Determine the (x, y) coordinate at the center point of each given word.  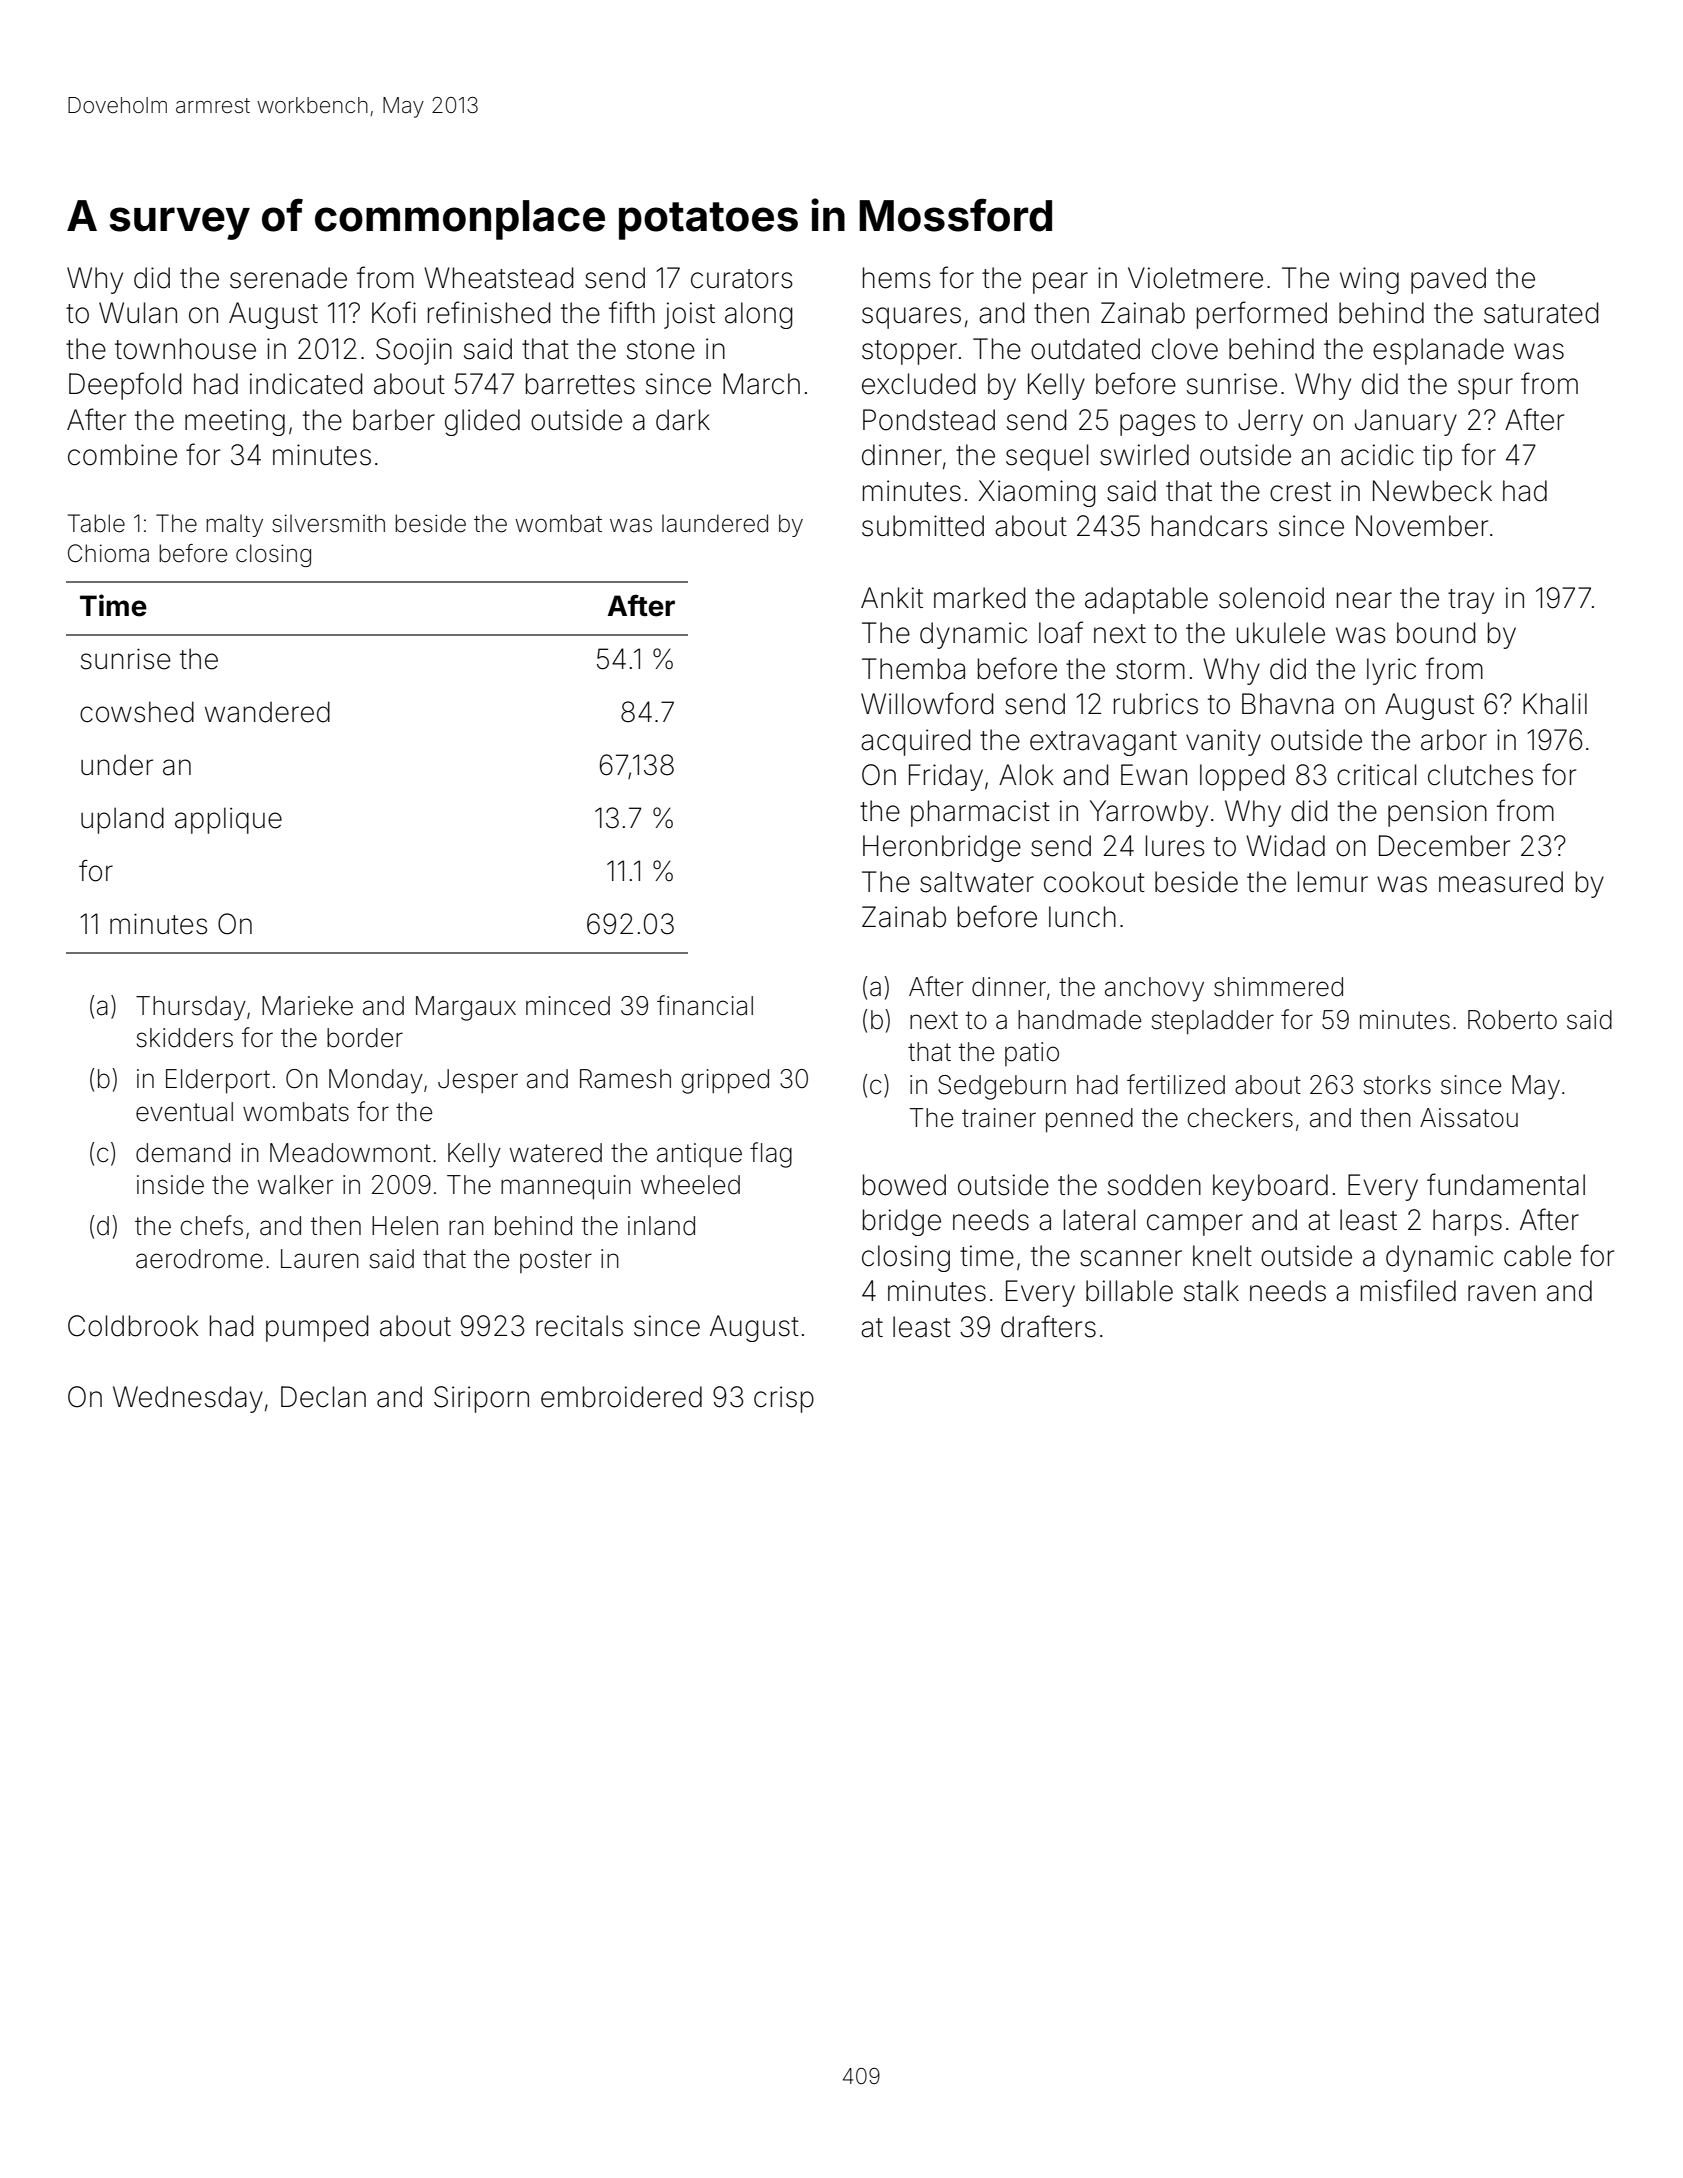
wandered (267, 712)
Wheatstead (498, 278)
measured (1501, 882)
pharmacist (980, 813)
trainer (999, 1118)
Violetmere (1195, 278)
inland (661, 1226)
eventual (184, 1112)
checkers (1240, 1118)
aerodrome (199, 1259)
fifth (632, 312)
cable (1537, 1256)
